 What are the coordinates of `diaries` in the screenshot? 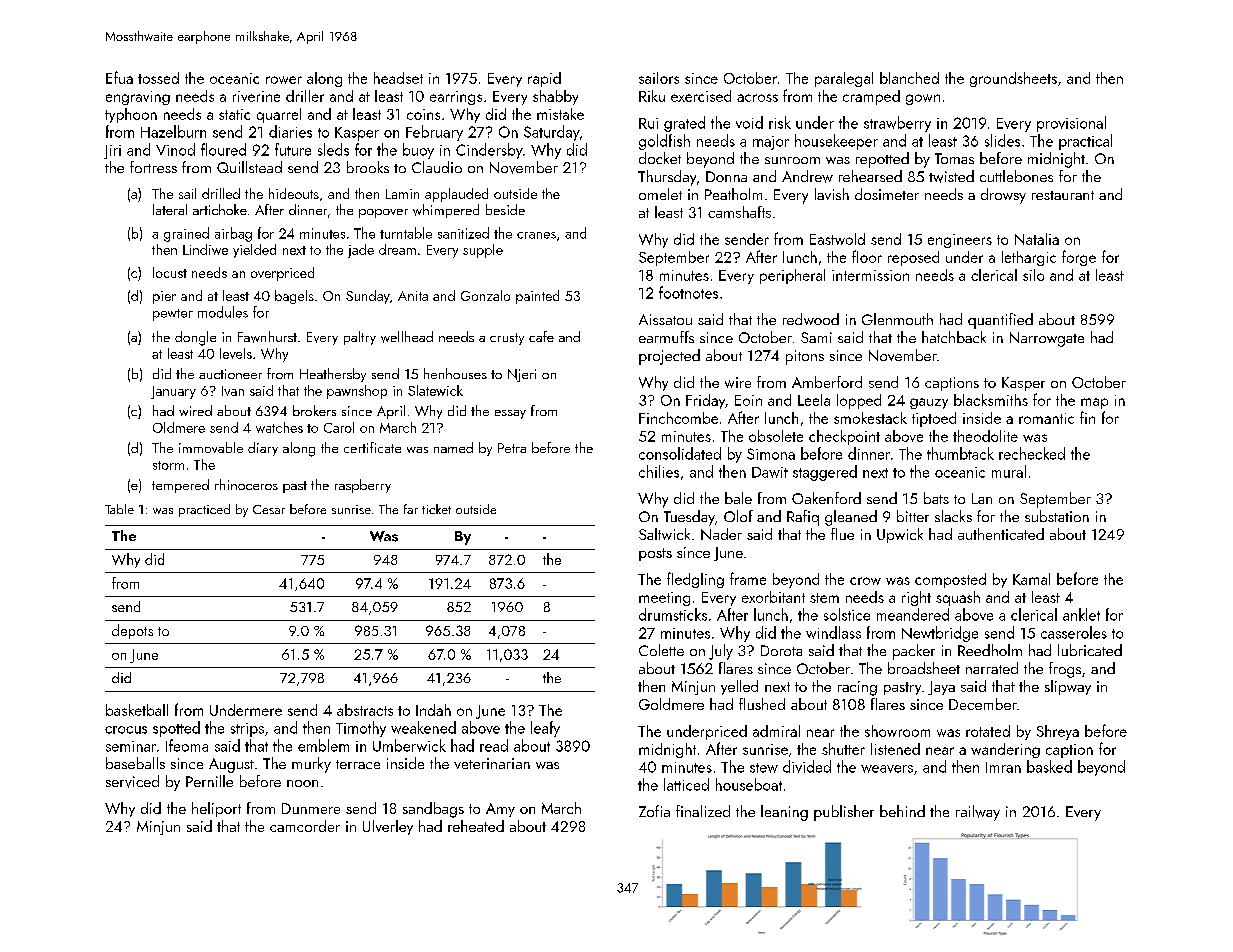 It's located at (290, 131).
